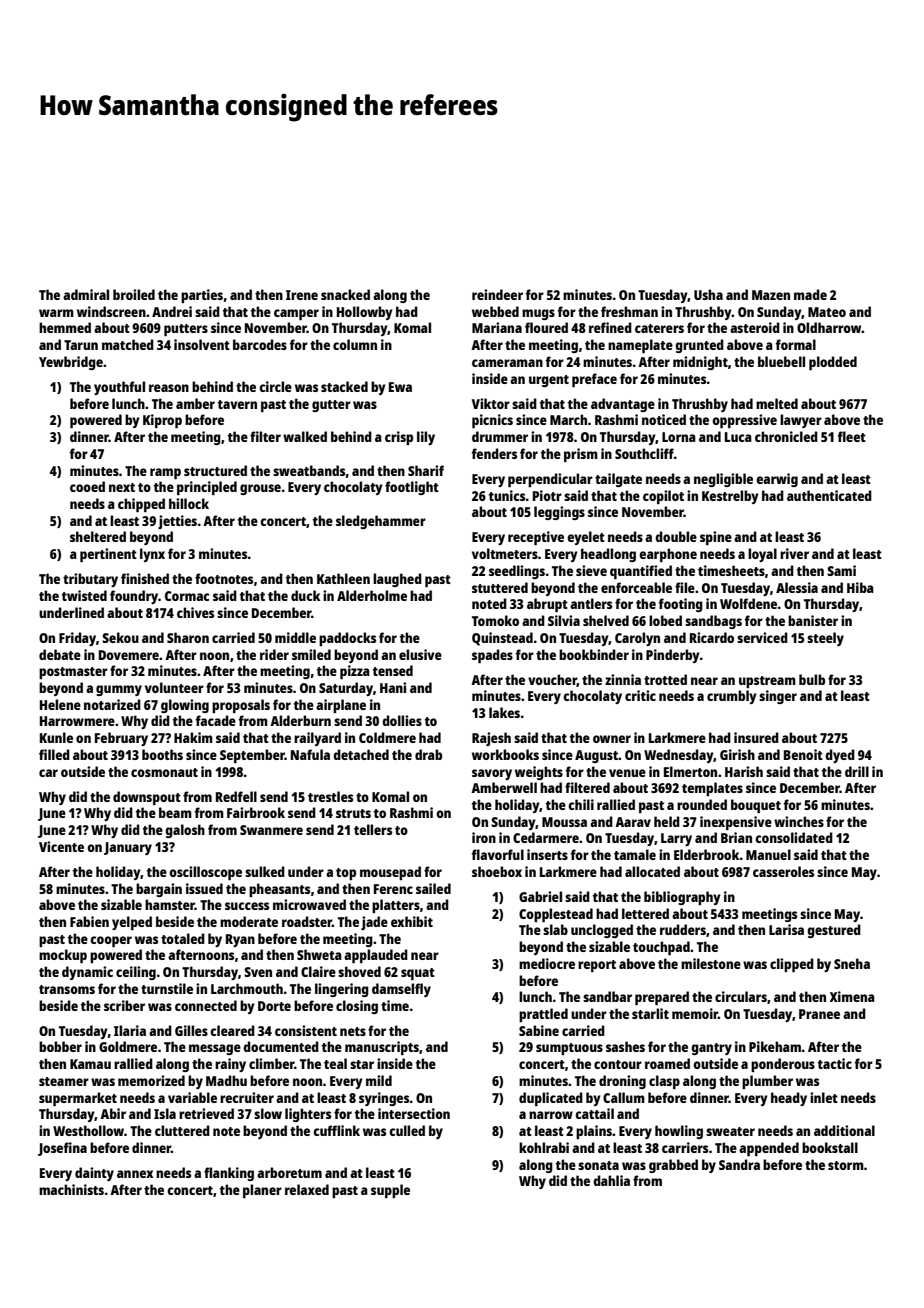 This document has width=924, height=1308. Describe the element at coordinates (256, 812) in the document. I see `Fairbrook` at that location.
